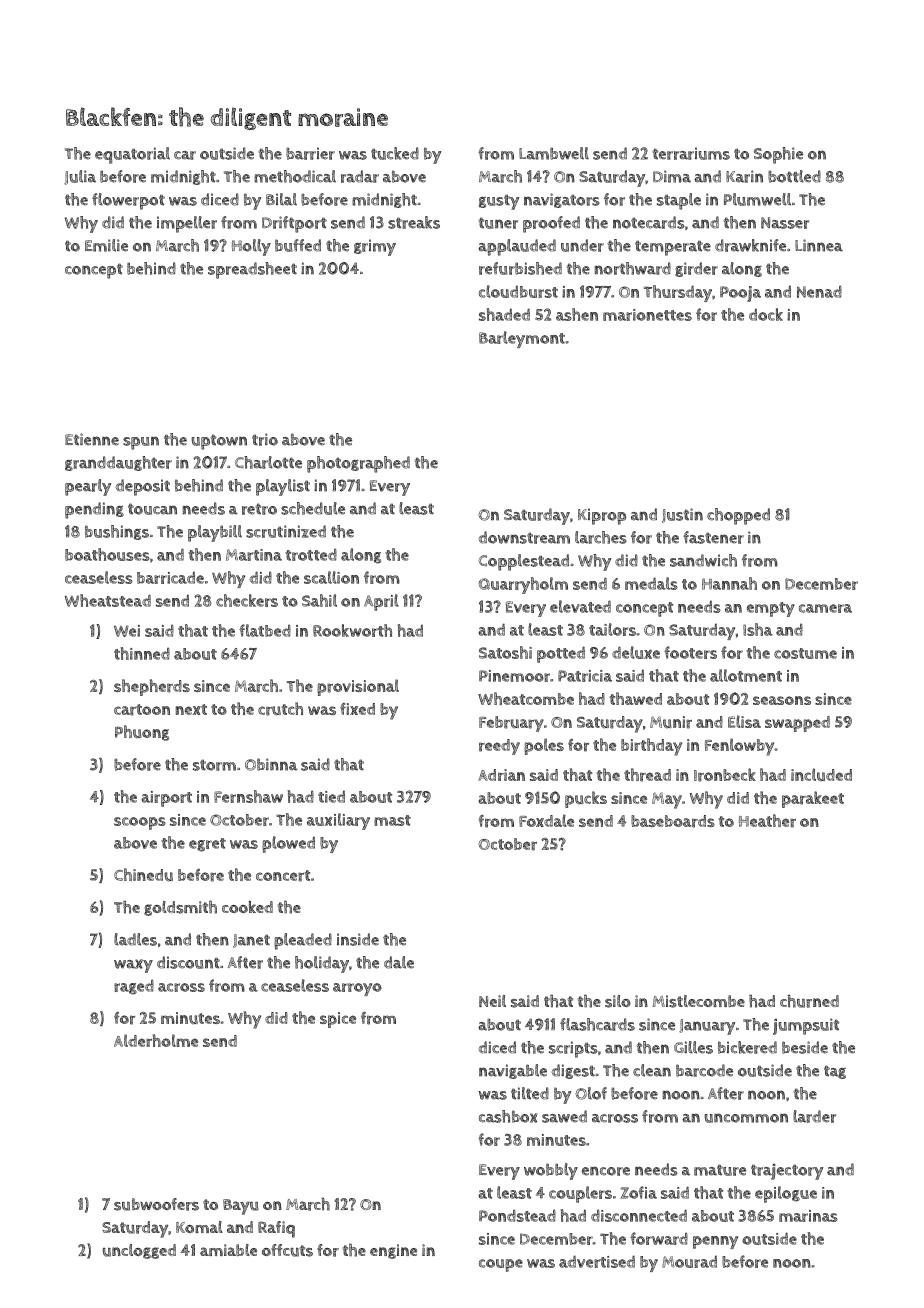 The image size is (924, 1308). What do you see at coordinates (358, 464) in the screenshot?
I see `photographed` at bounding box center [358, 464].
